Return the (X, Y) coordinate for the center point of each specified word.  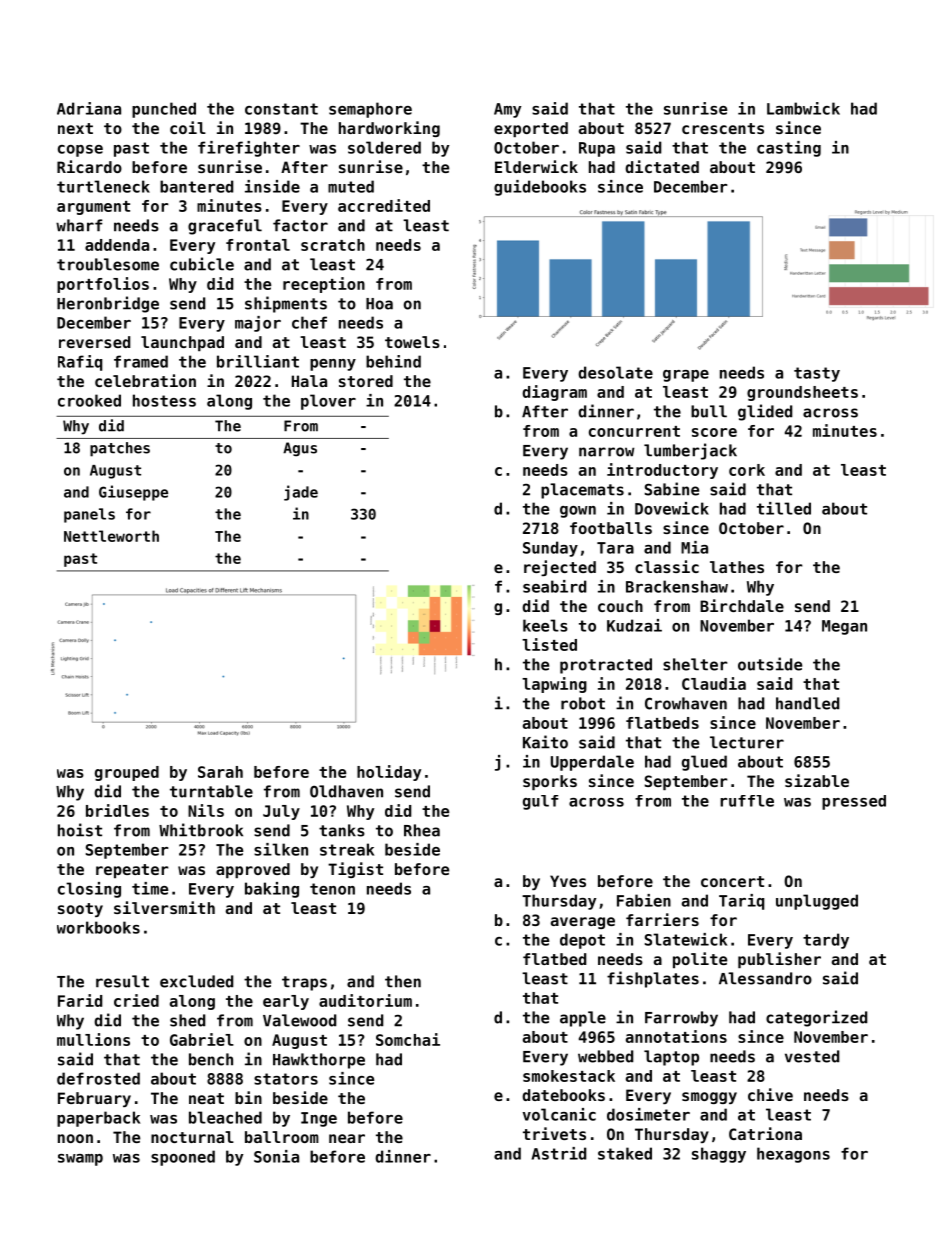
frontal (258, 245)
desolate (615, 372)
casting (789, 149)
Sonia (276, 1156)
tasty (817, 374)
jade (301, 493)
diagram (554, 393)
